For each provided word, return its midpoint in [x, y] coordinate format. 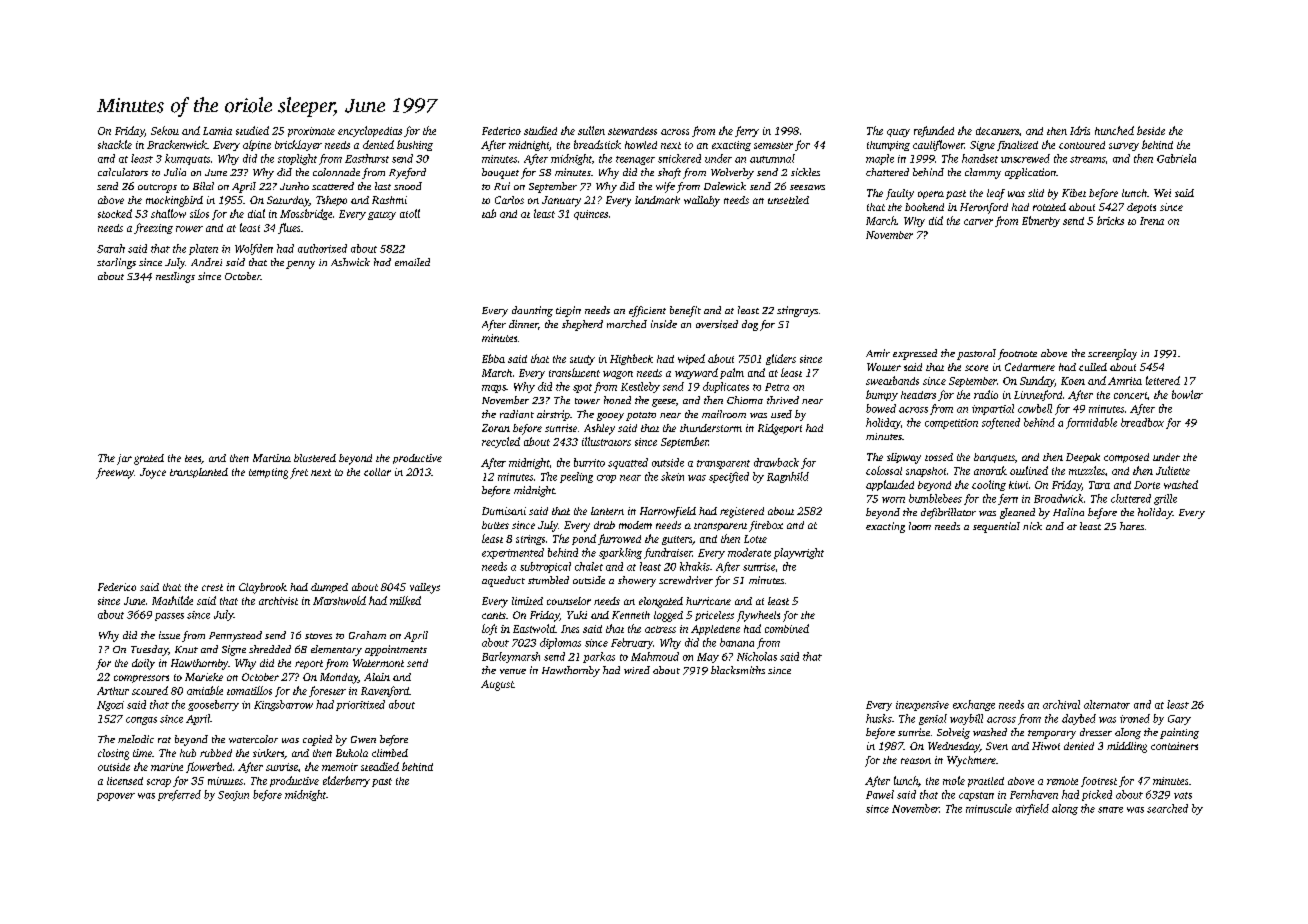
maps [494, 389]
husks [879, 718]
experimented [513, 553]
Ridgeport [780, 429]
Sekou [165, 130]
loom [920, 526]
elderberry [346, 781]
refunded [934, 131]
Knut [186, 649]
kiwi [1018, 485]
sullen [591, 130]
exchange [974, 705]
